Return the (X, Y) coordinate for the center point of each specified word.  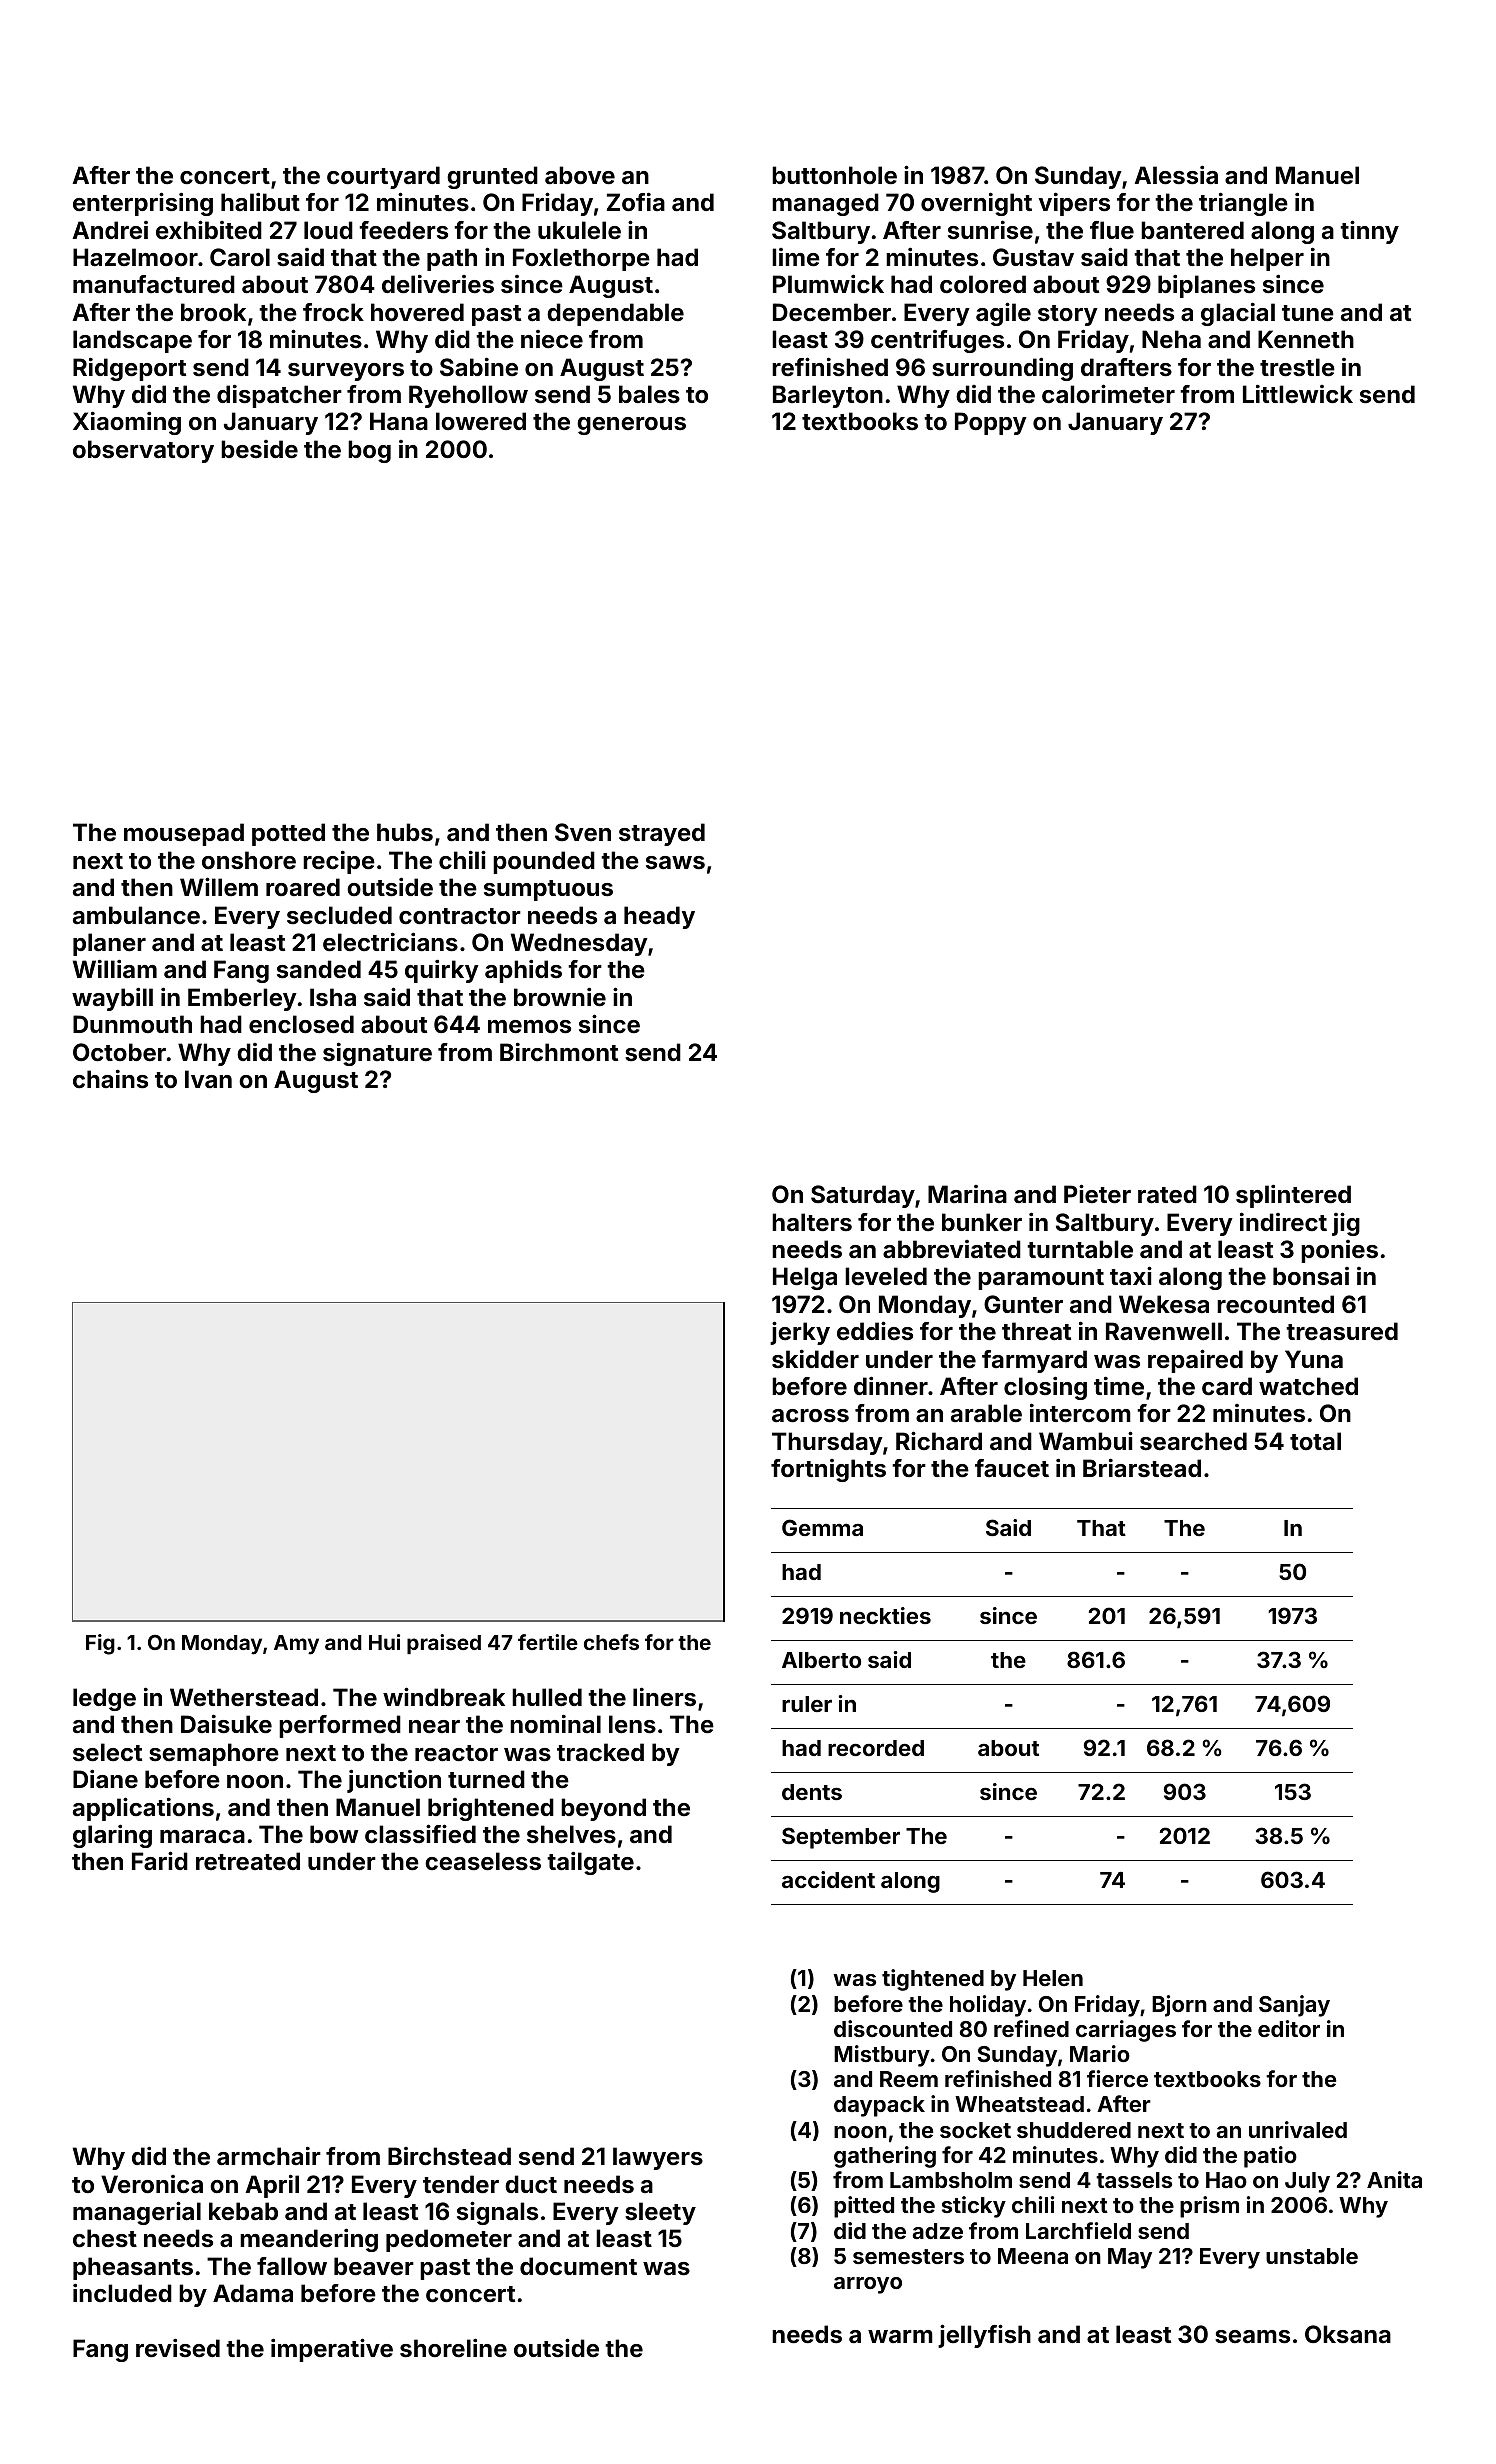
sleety (660, 2213)
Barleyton (828, 396)
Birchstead (449, 2156)
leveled (886, 1276)
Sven (583, 832)
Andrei (110, 230)
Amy (296, 1645)
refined (1031, 2028)
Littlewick (1298, 394)
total (1315, 1441)
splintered (1293, 1196)
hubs (405, 832)
